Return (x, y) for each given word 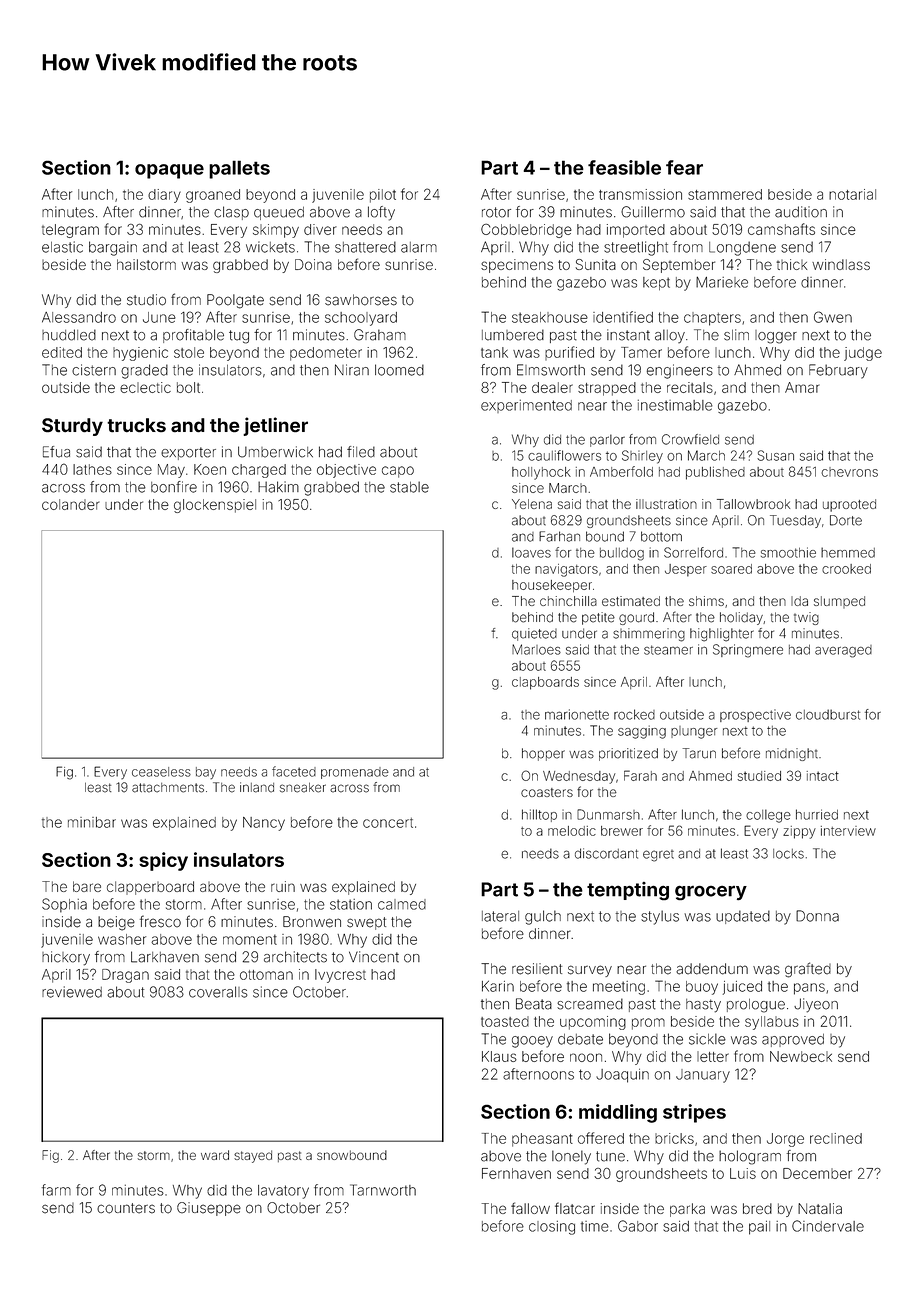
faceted (294, 771)
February (838, 371)
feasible (624, 167)
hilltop (539, 815)
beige (116, 923)
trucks (136, 425)
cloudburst (828, 714)
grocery (711, 893)
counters (126, 1208)
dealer (552, 387)
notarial (852, 194)
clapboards (545, 683)
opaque (169, 171)
